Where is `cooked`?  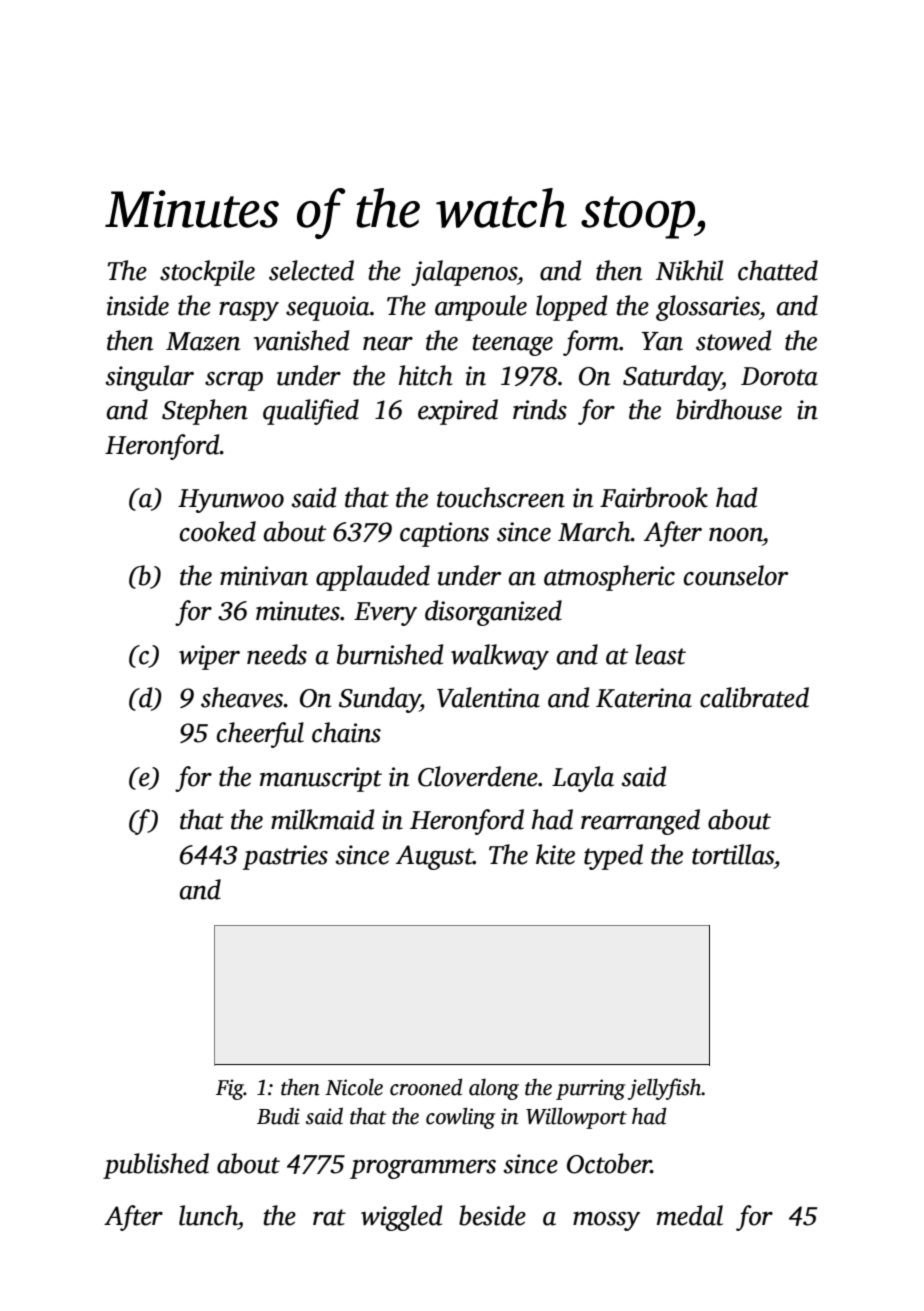 cooked is located at coordinates (218, 531).
